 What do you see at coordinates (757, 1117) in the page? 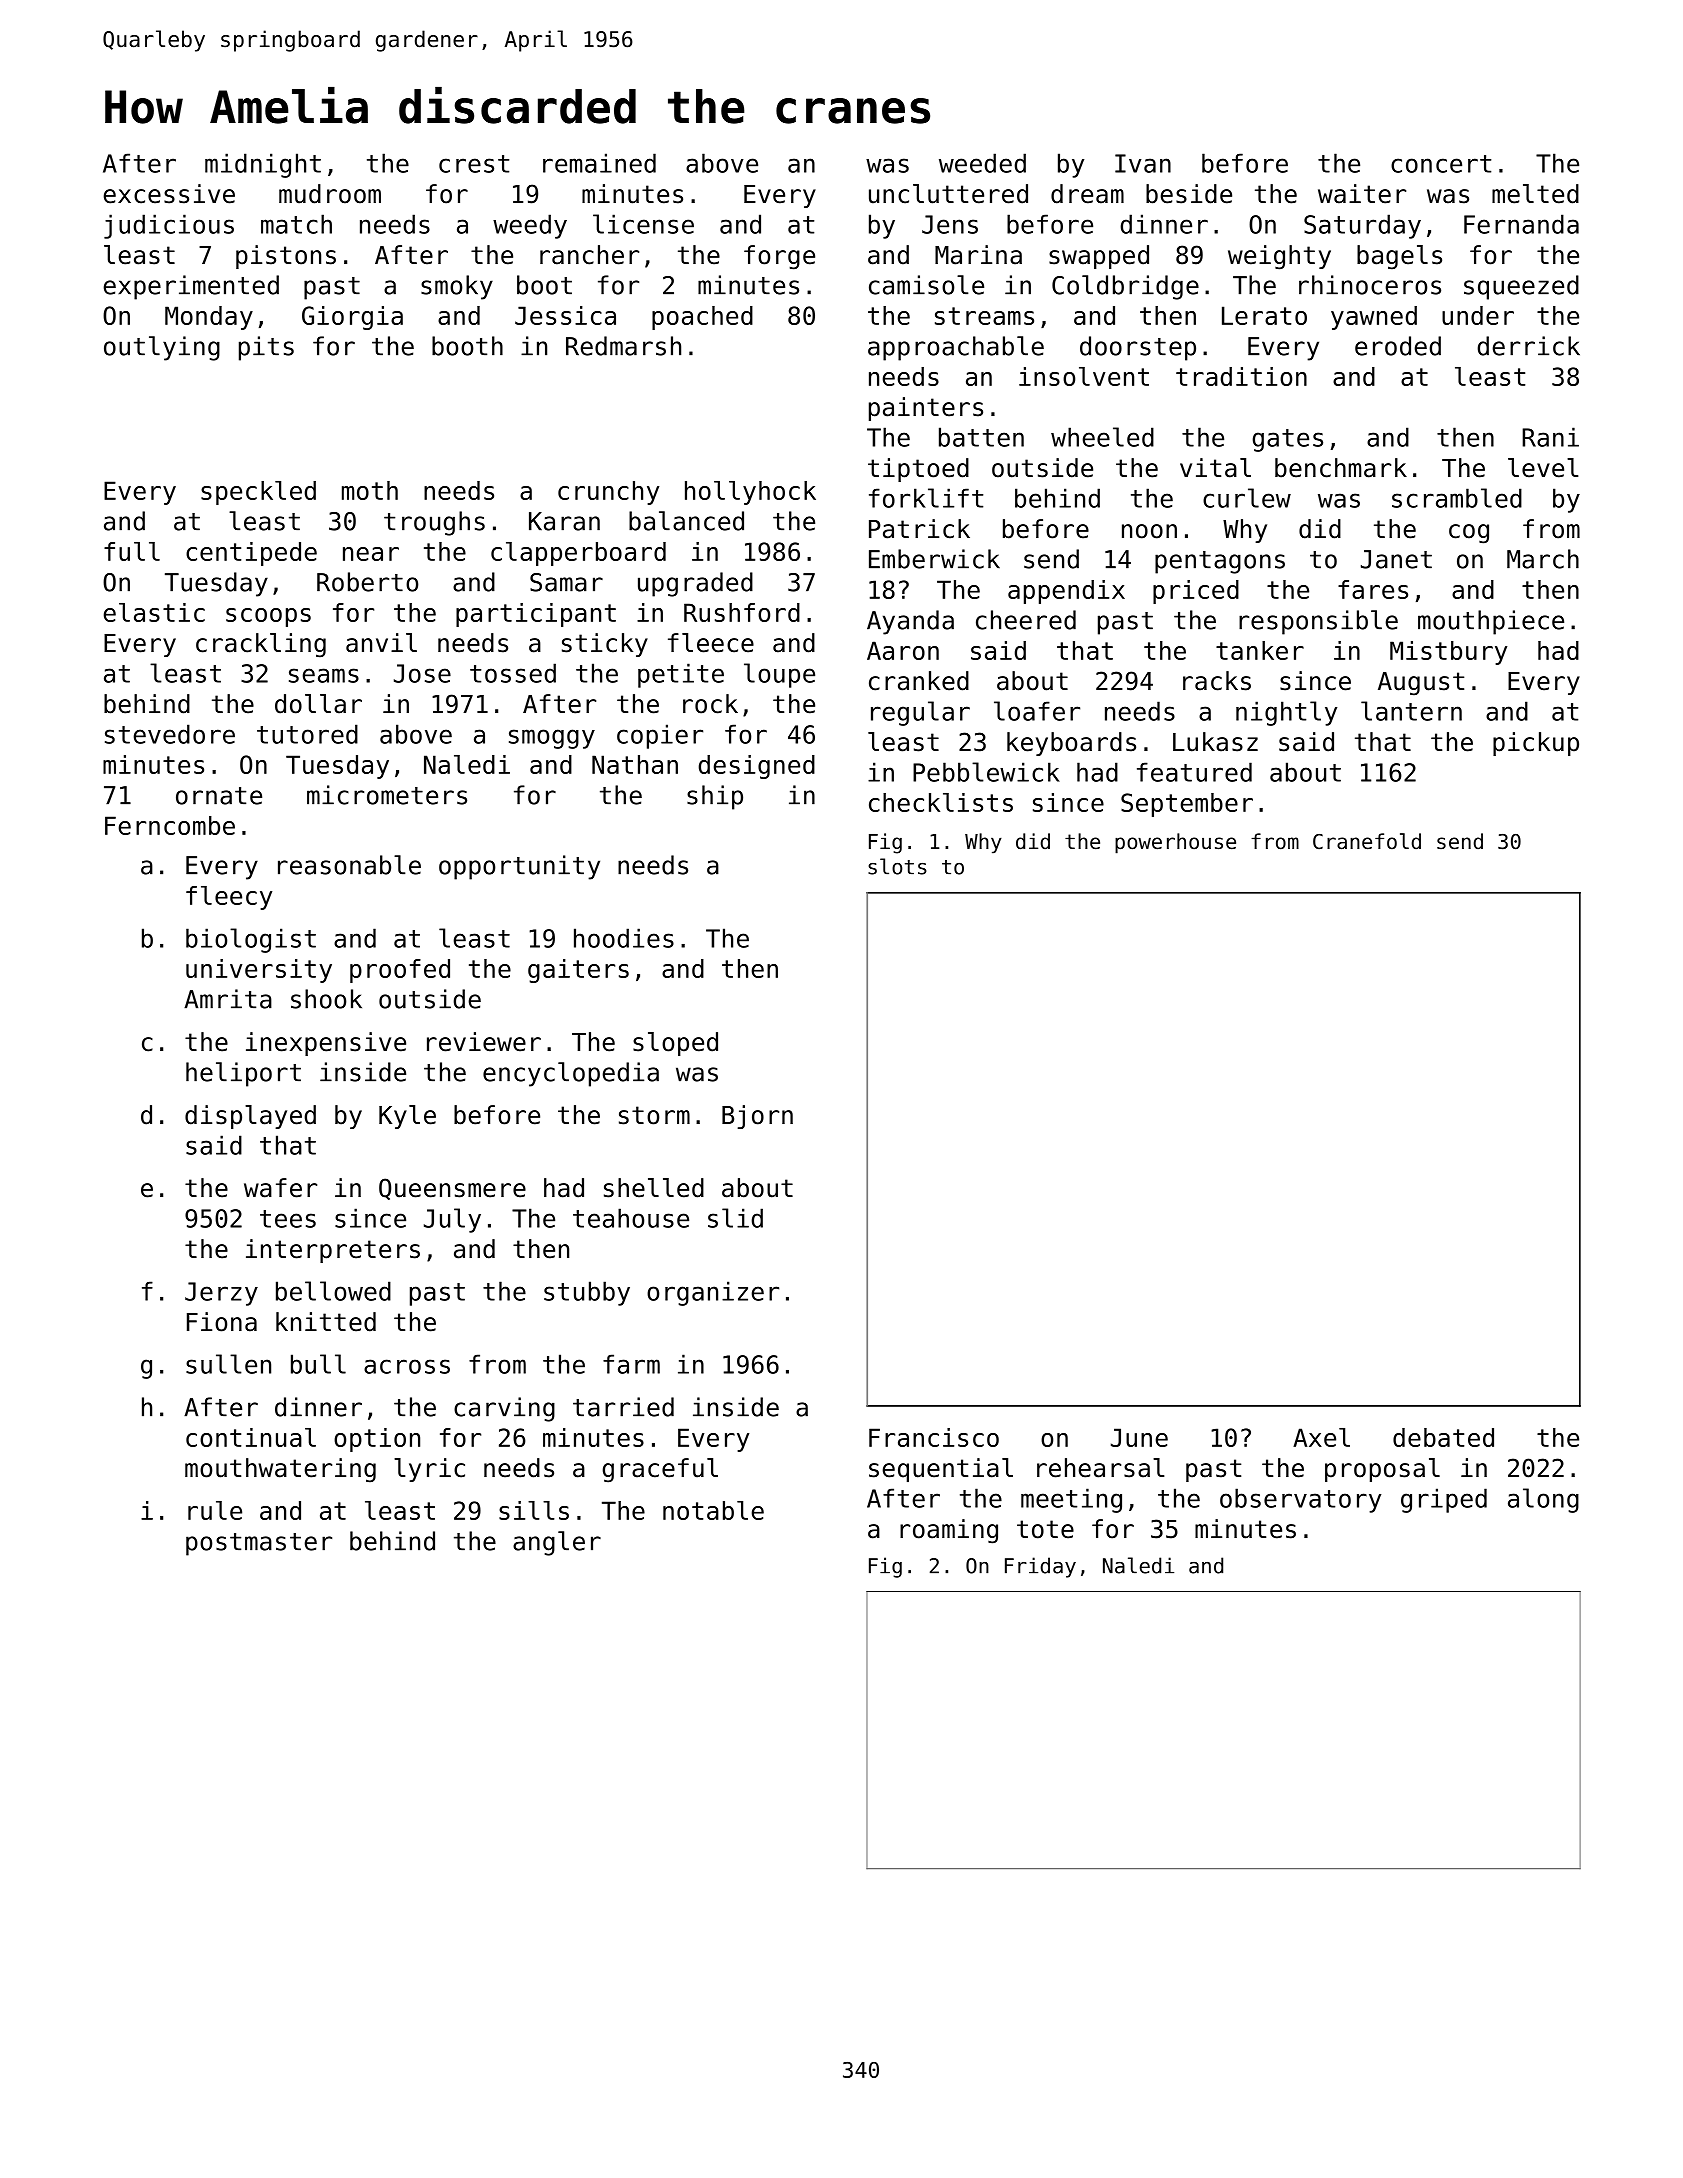
I see `Bjorn` at bounding box center [757, 1117].
